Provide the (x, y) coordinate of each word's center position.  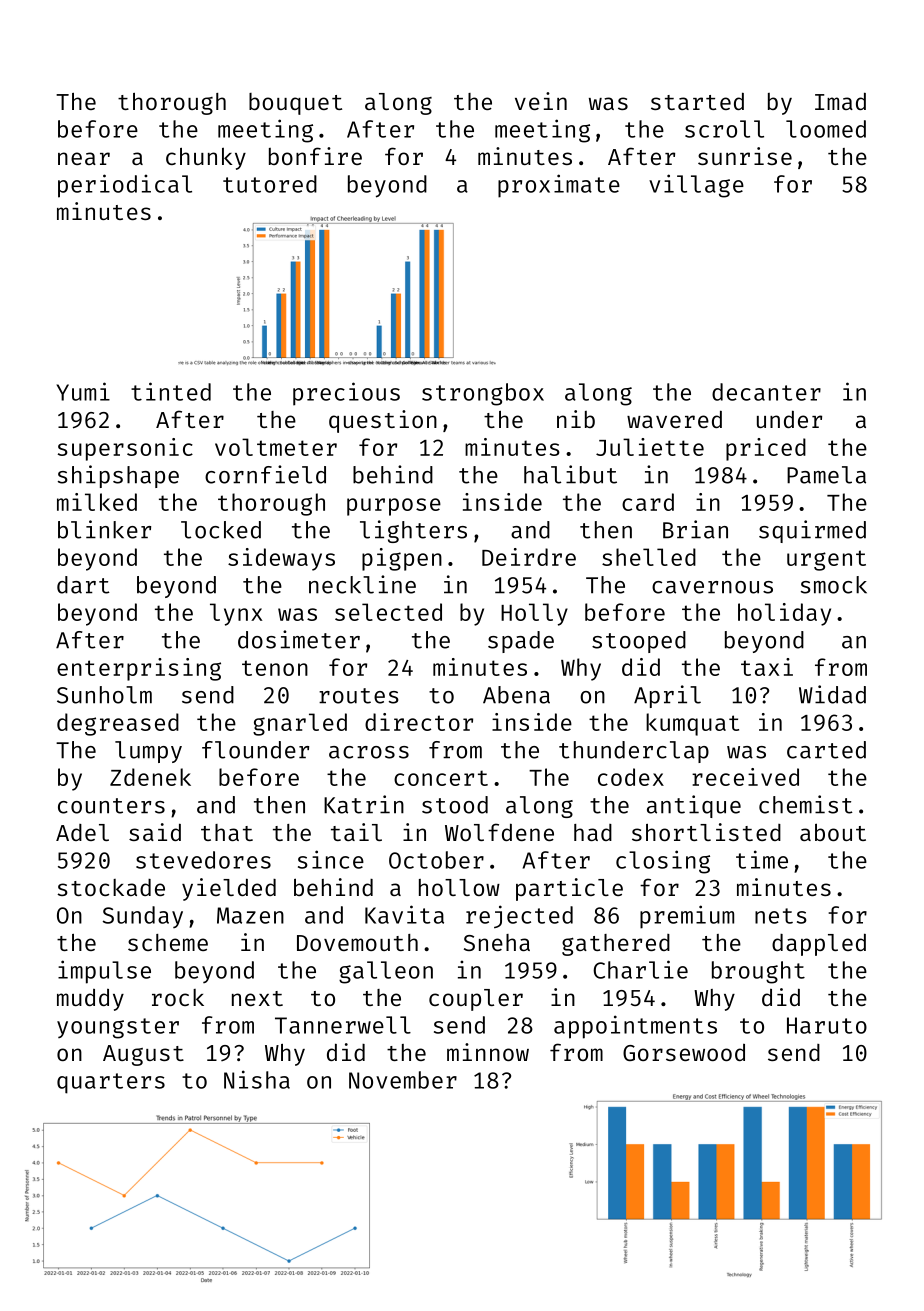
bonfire (315, 156)
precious (346, 394)
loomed (826, 129)
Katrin (364, 804)
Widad (832, 694)
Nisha (257, 1079)
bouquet (295, 104)
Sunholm (104, 695)
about (833, 832)
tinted (171, 391)
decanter (766, 392)
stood (455, 805)
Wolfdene (499, 832)
